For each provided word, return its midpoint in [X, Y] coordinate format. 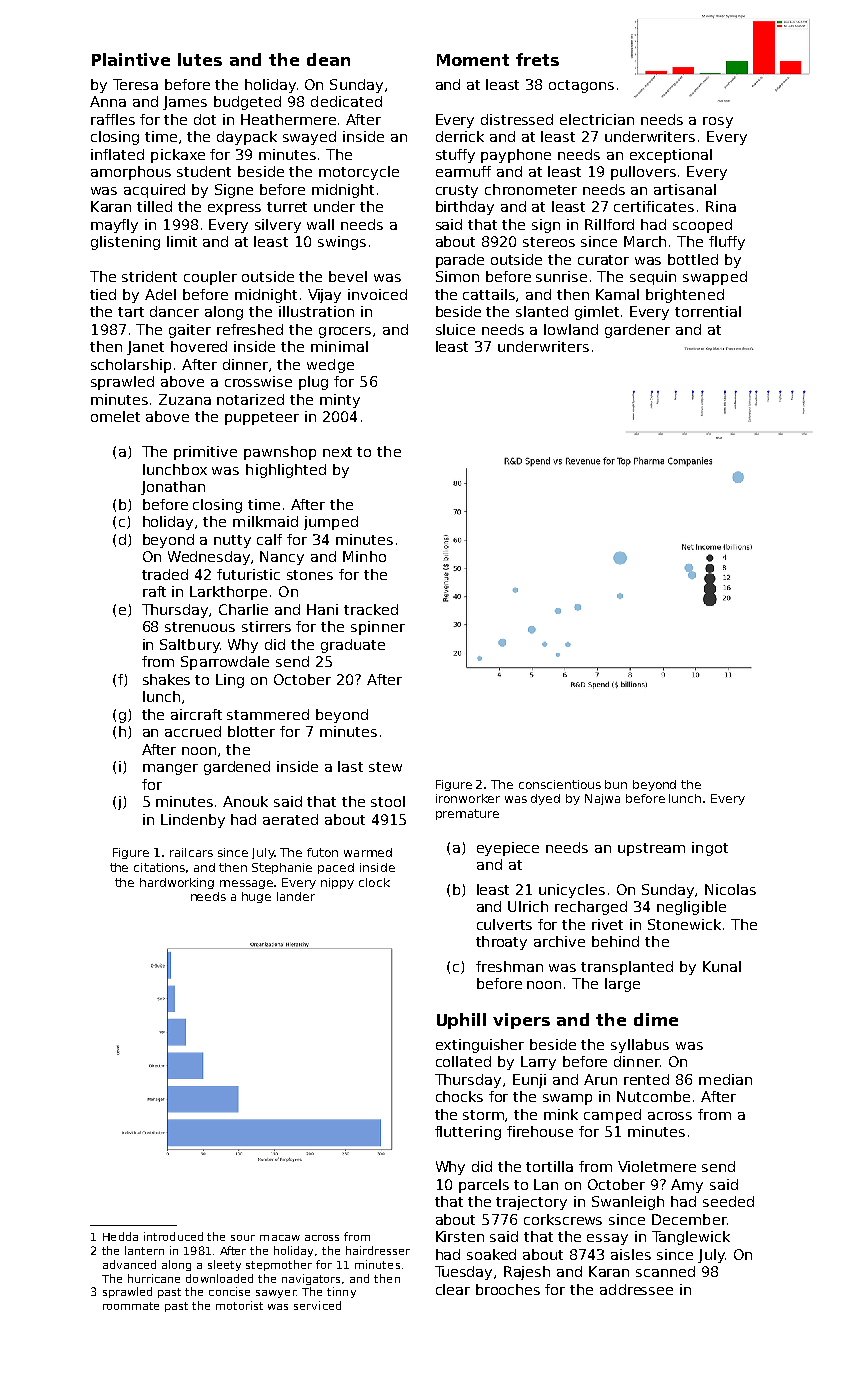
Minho [364, 556]
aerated [290, 819]
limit [182, 241]
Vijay [324, 296]
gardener [637, 331]
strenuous [200, 627]
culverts [504, 924]
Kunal [722, 966]
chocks [459, 1096]
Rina [721, 206]
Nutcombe [653, 1096]
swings [342, 243]
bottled [693, 259]
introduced [173, 1236]
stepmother [279, 1265]
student [204, 171]
